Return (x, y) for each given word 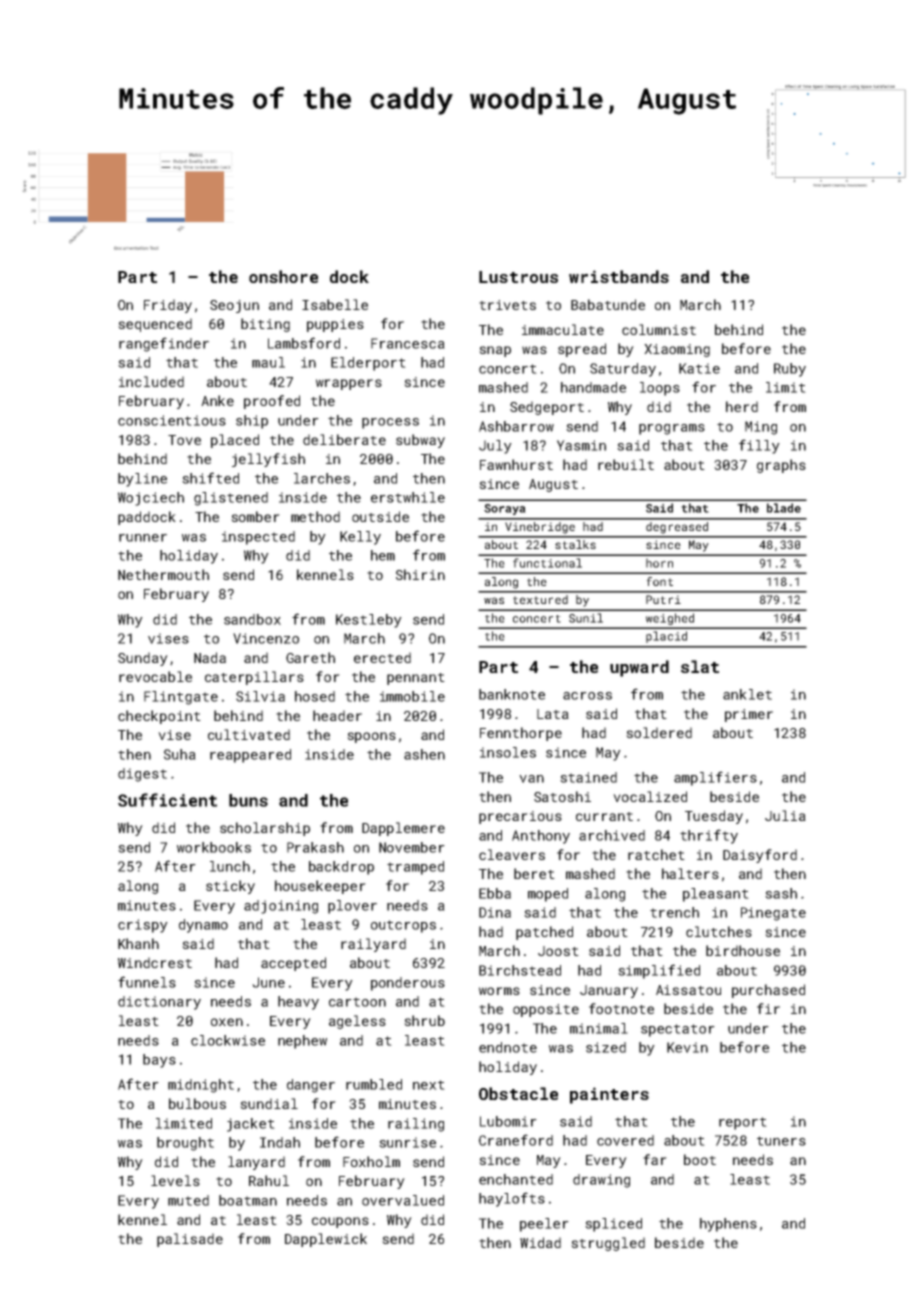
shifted (210, 478)
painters (609, 1095)
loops (660, 389)
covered (625, 1140)
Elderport (368, 364)
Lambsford (304, 343)
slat (700, 666)
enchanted (516, 1179)
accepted (293, 964)
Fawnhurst (516, 464)
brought (185, 1144)
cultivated (249, 734)
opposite (546, 1010)
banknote (512, 694)
